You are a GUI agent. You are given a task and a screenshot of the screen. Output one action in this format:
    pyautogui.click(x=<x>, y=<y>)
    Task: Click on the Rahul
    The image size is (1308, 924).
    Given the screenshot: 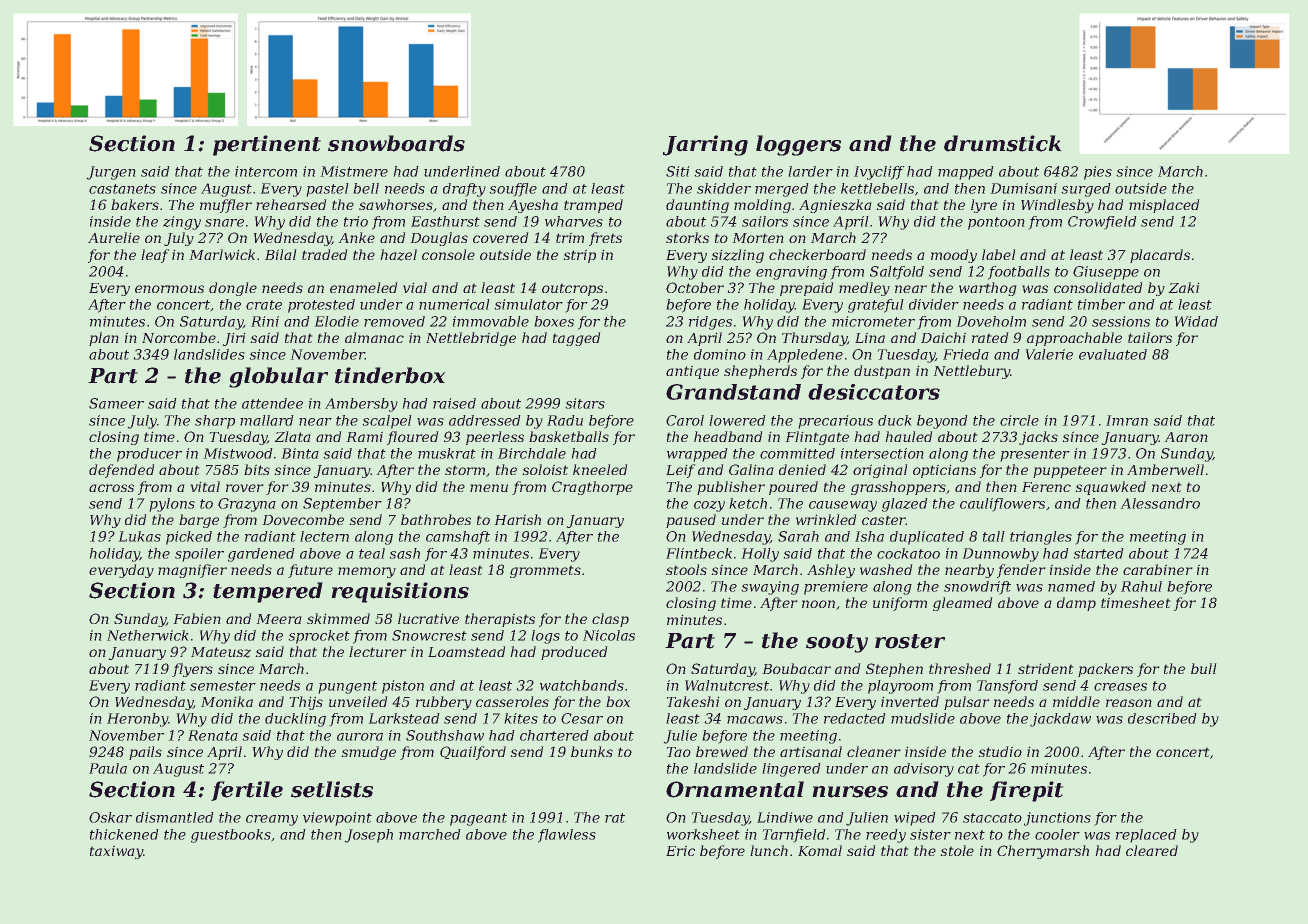 What is the action you would take?
    pyautogui.click(x=1141, y=586)
